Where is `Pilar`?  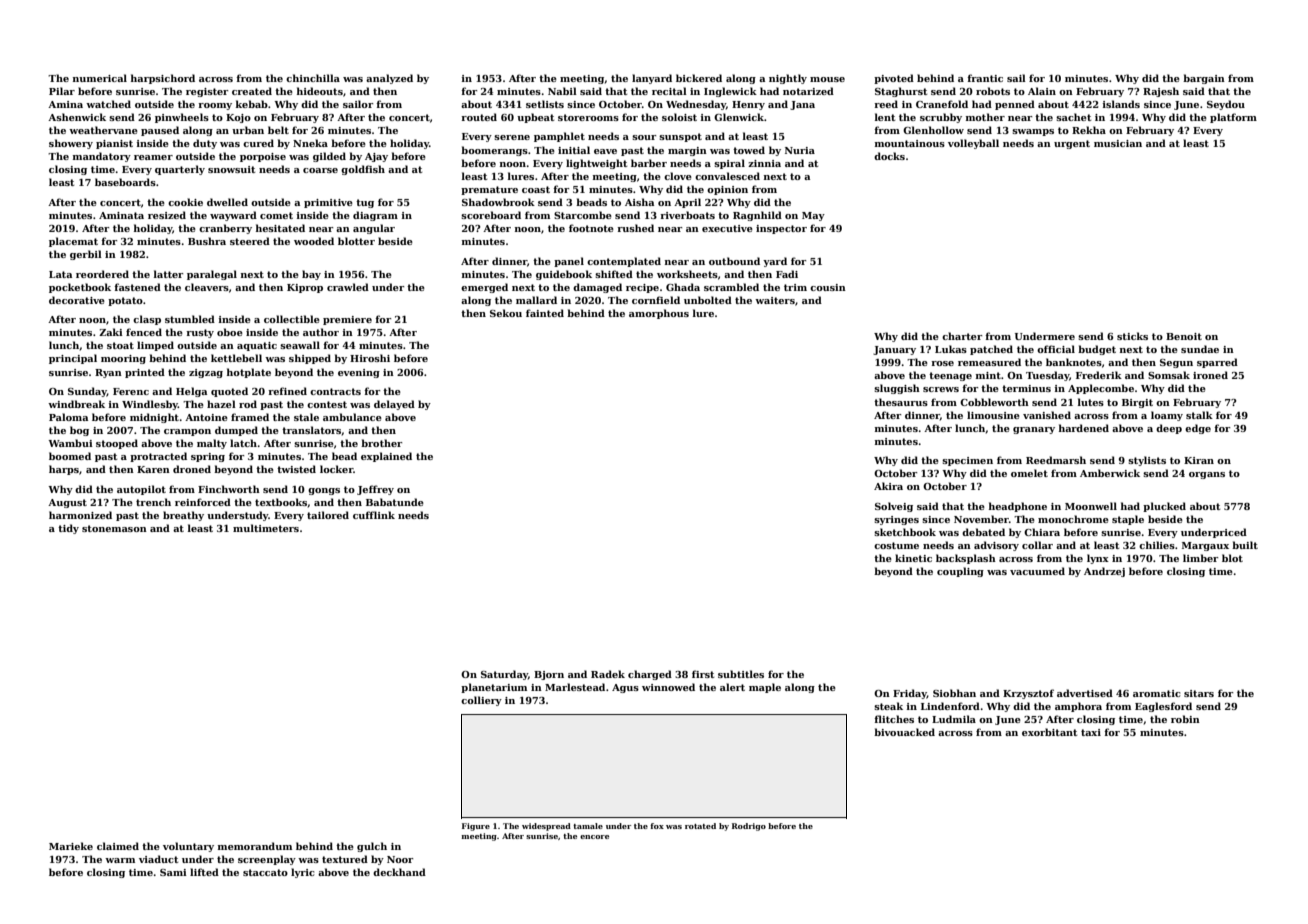
Pilar is located at coordinates (62, 91).
